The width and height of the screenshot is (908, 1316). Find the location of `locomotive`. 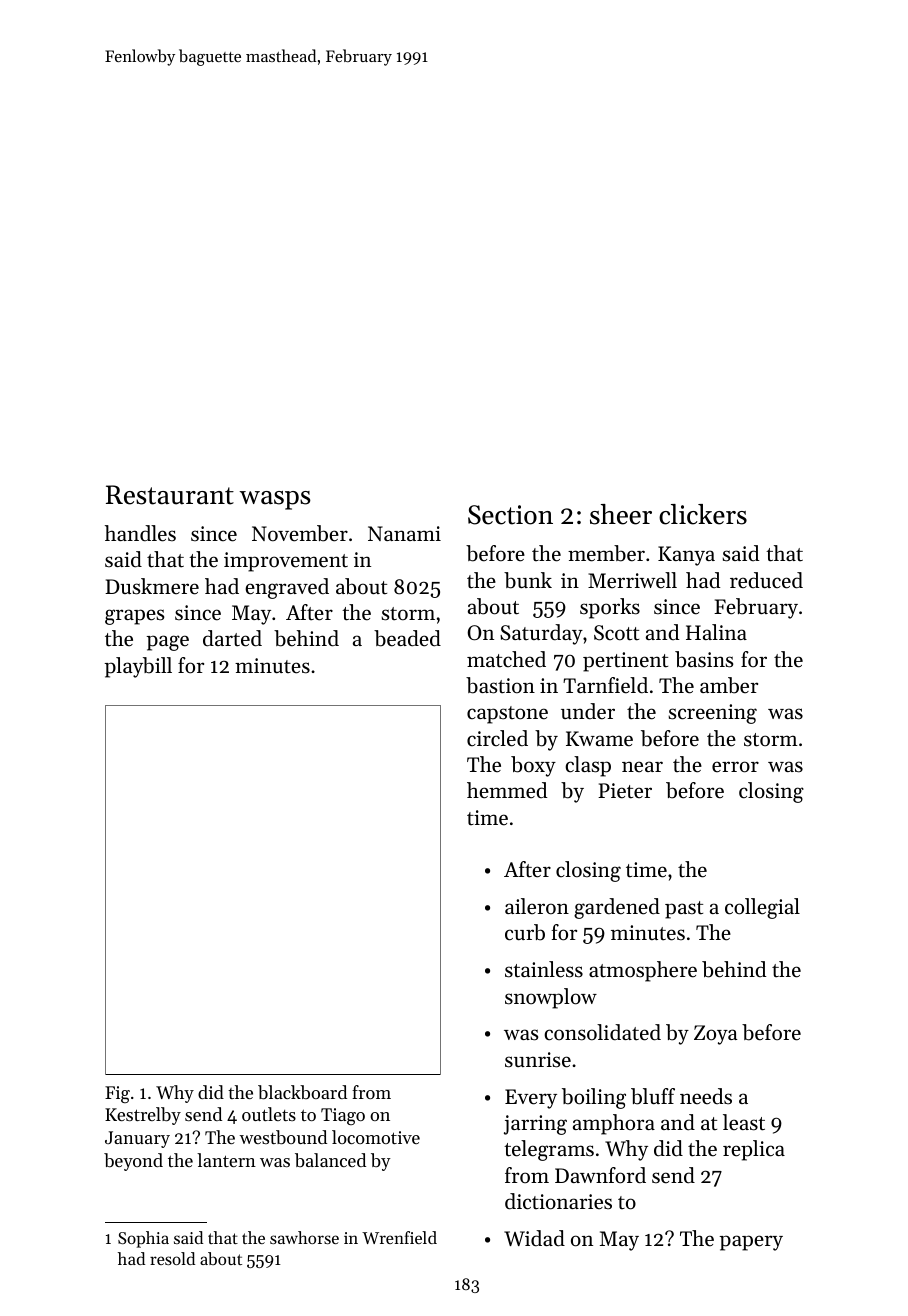

locomotive is located at coordinates (376, 1137).
